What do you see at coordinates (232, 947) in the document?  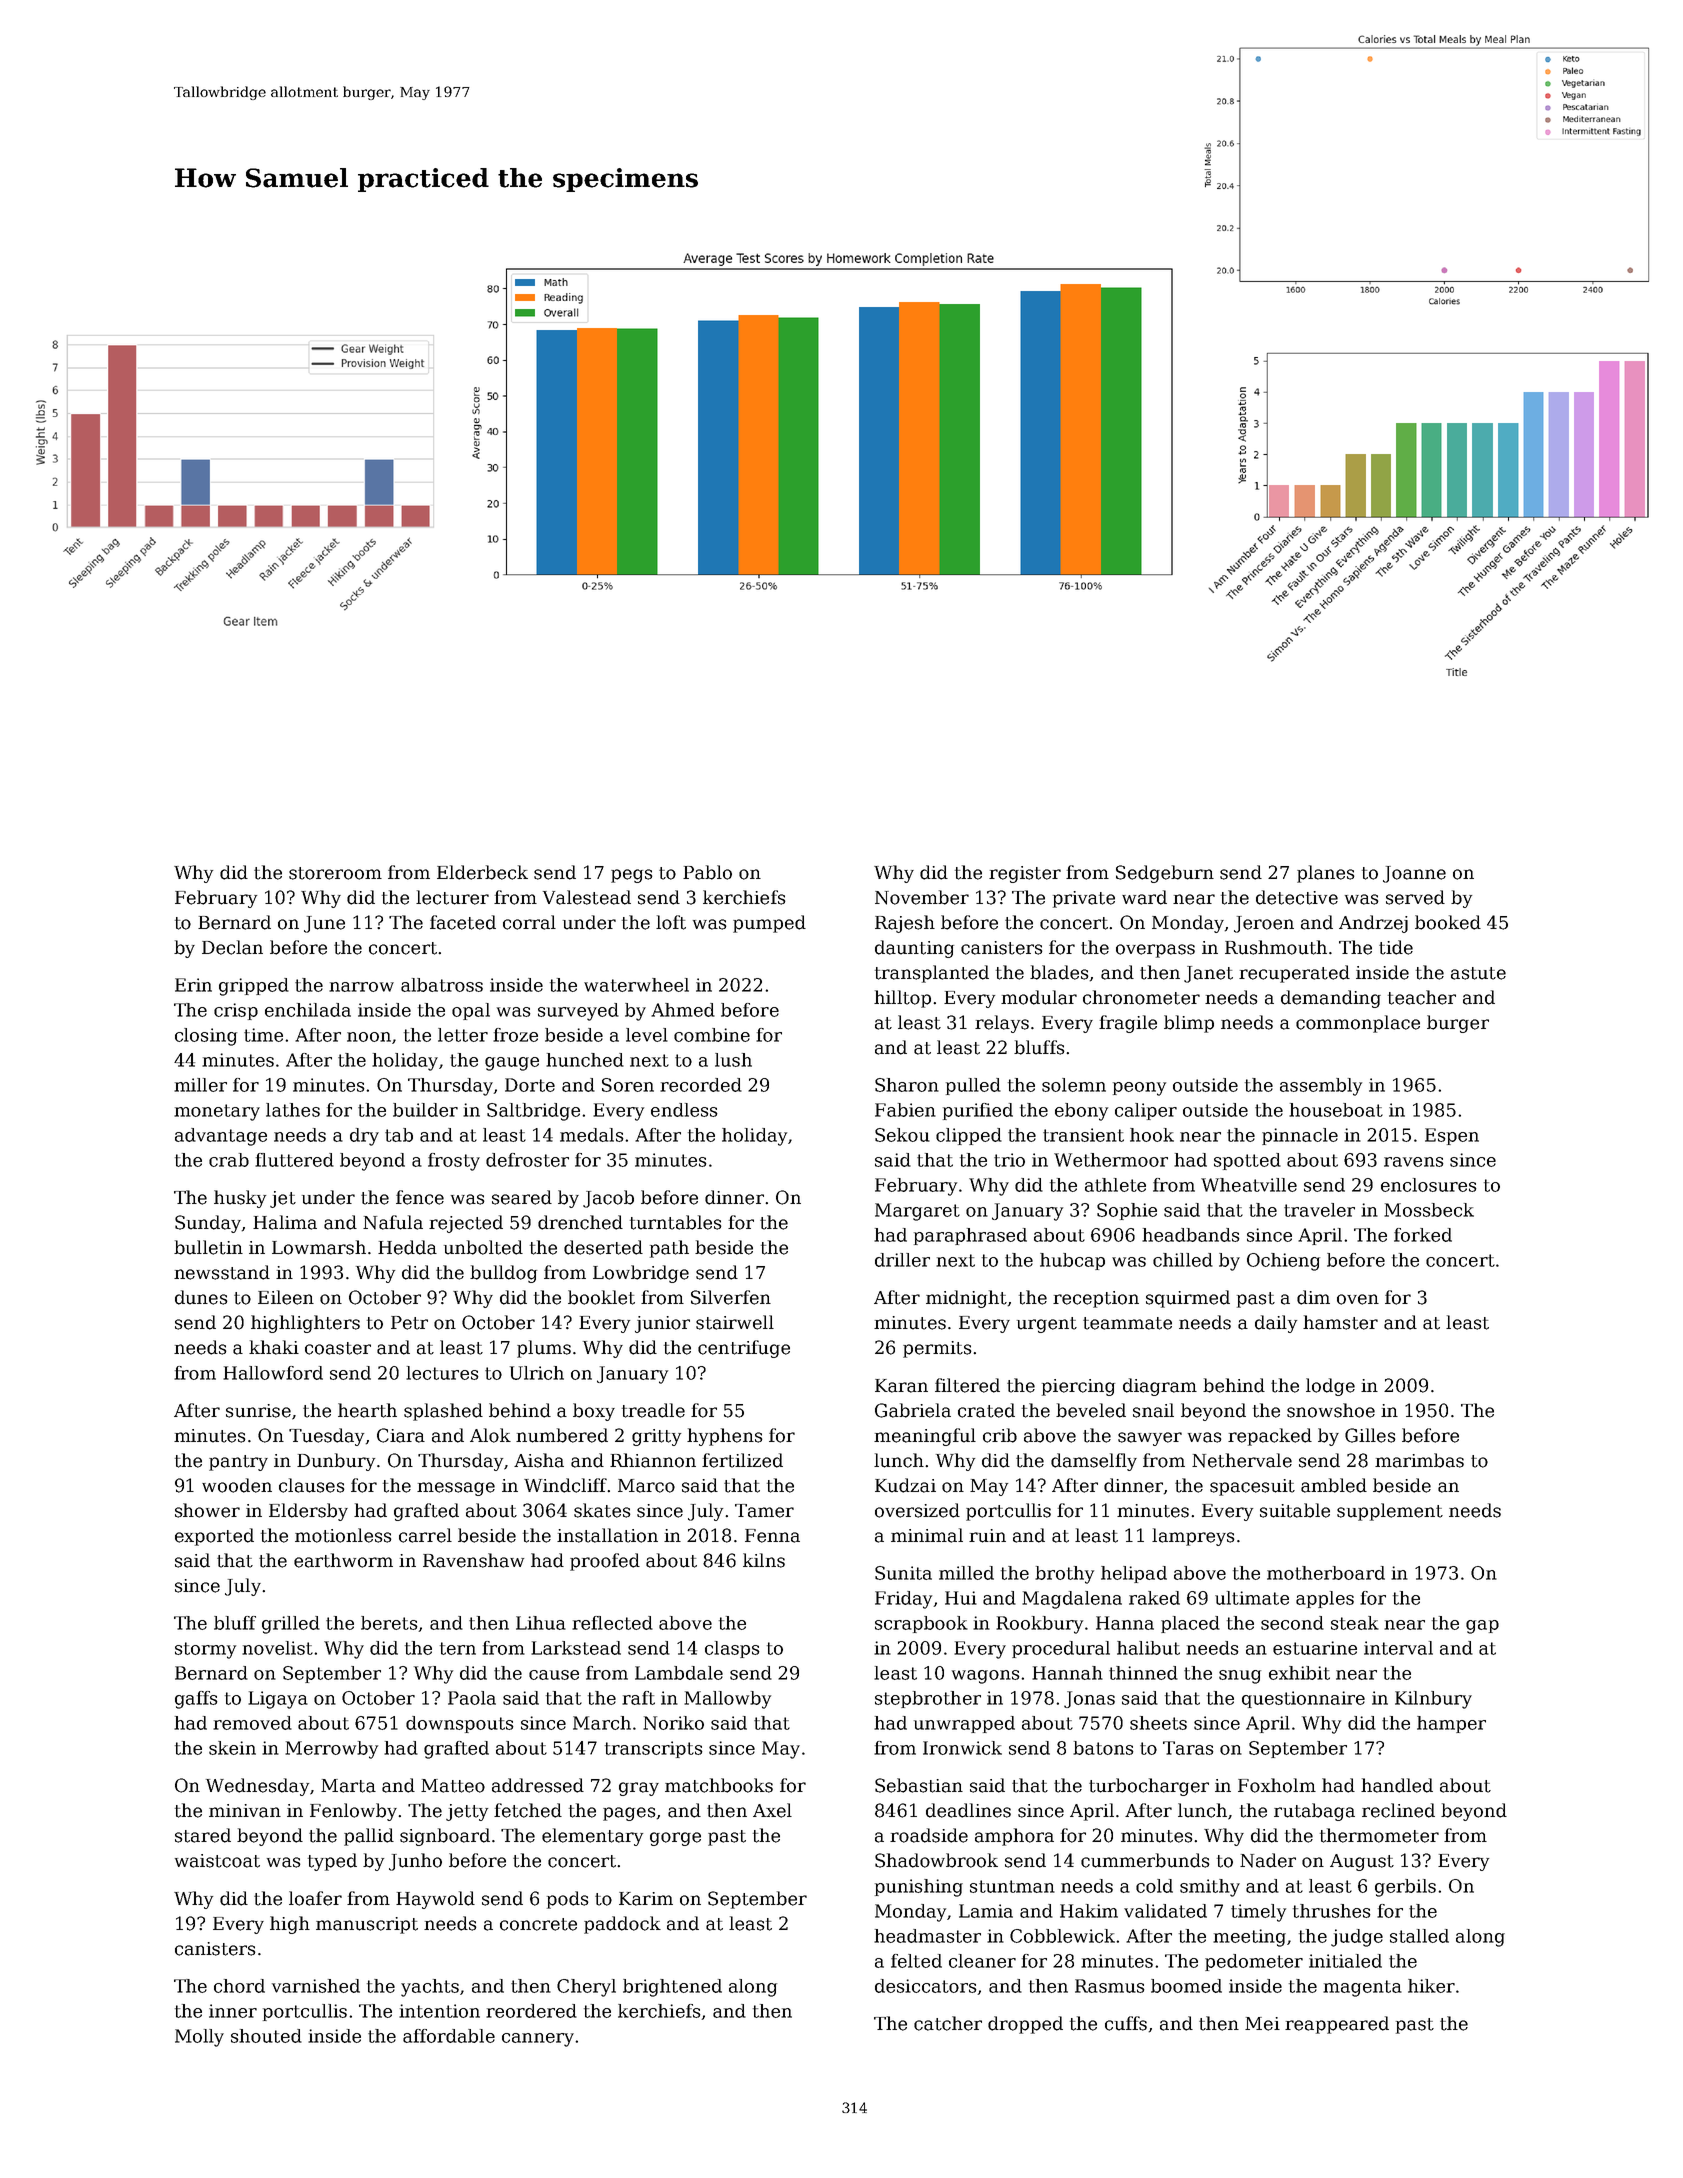 I see `Declan` at bounding box center [232, 947].
